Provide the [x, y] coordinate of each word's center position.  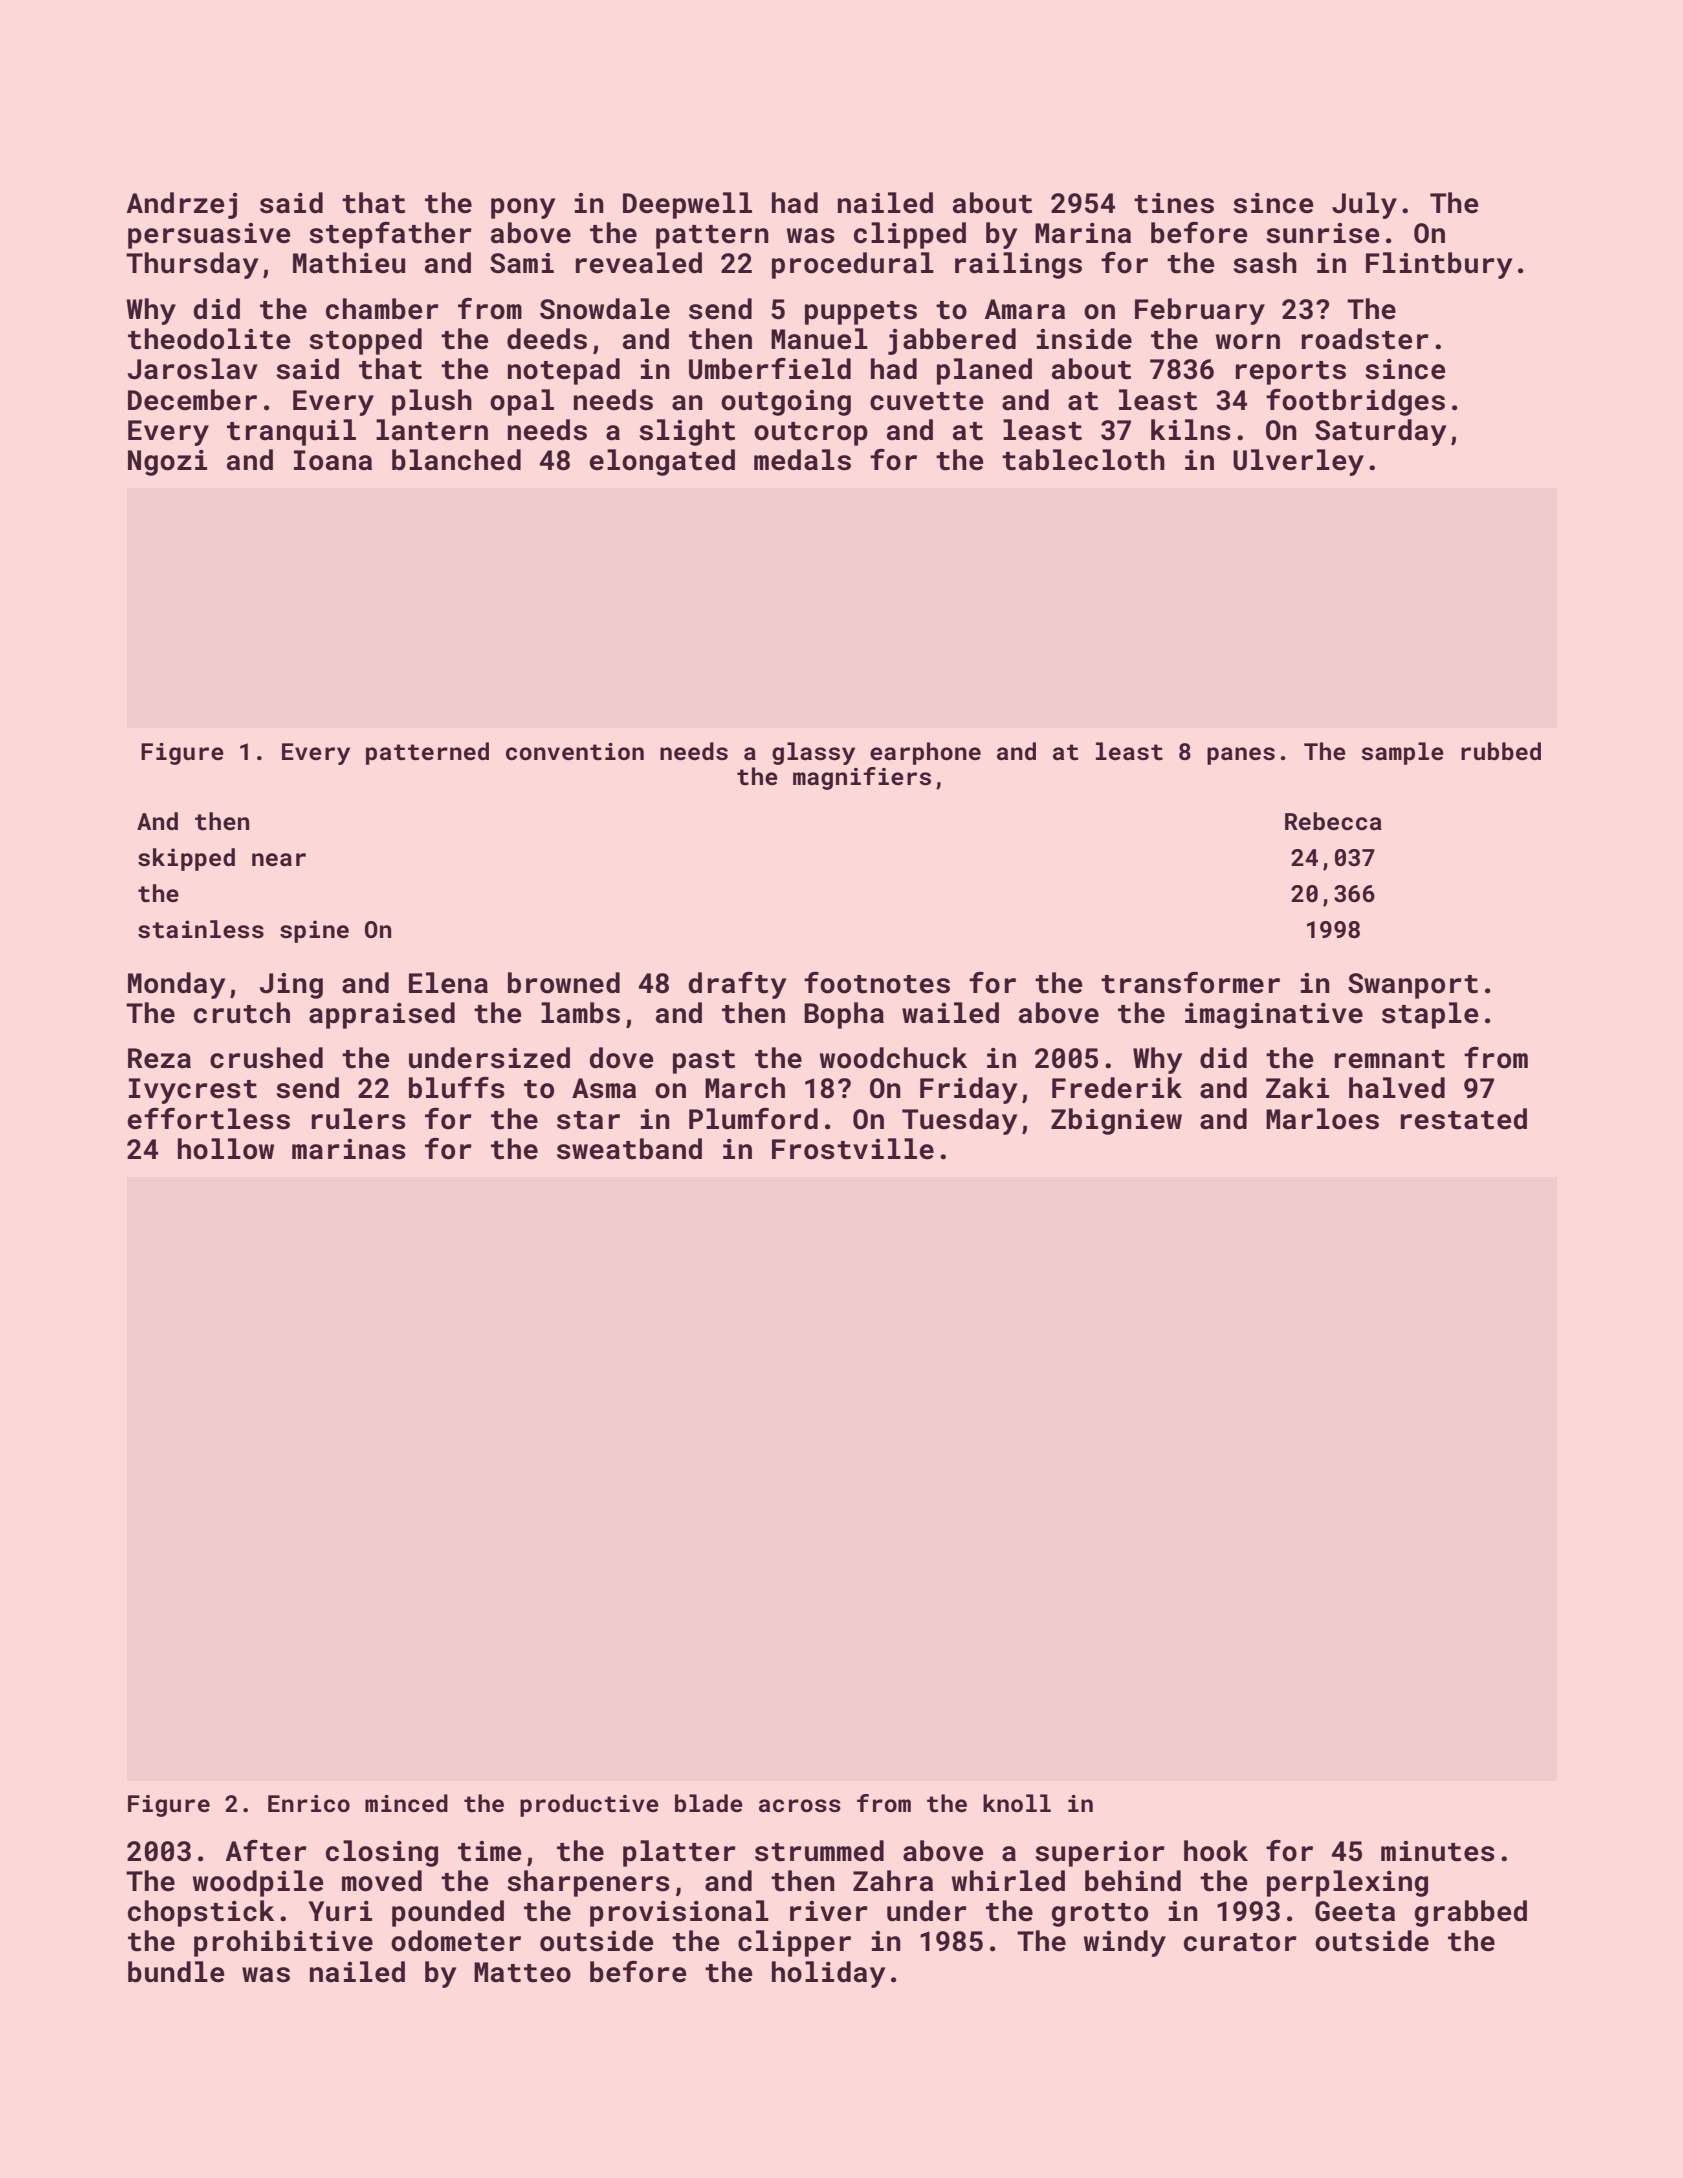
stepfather [390, 235]
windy [1125, 1943]
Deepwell [687, 205]
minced [406, 1803]
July [1364, 205]
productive [589, 1805]
